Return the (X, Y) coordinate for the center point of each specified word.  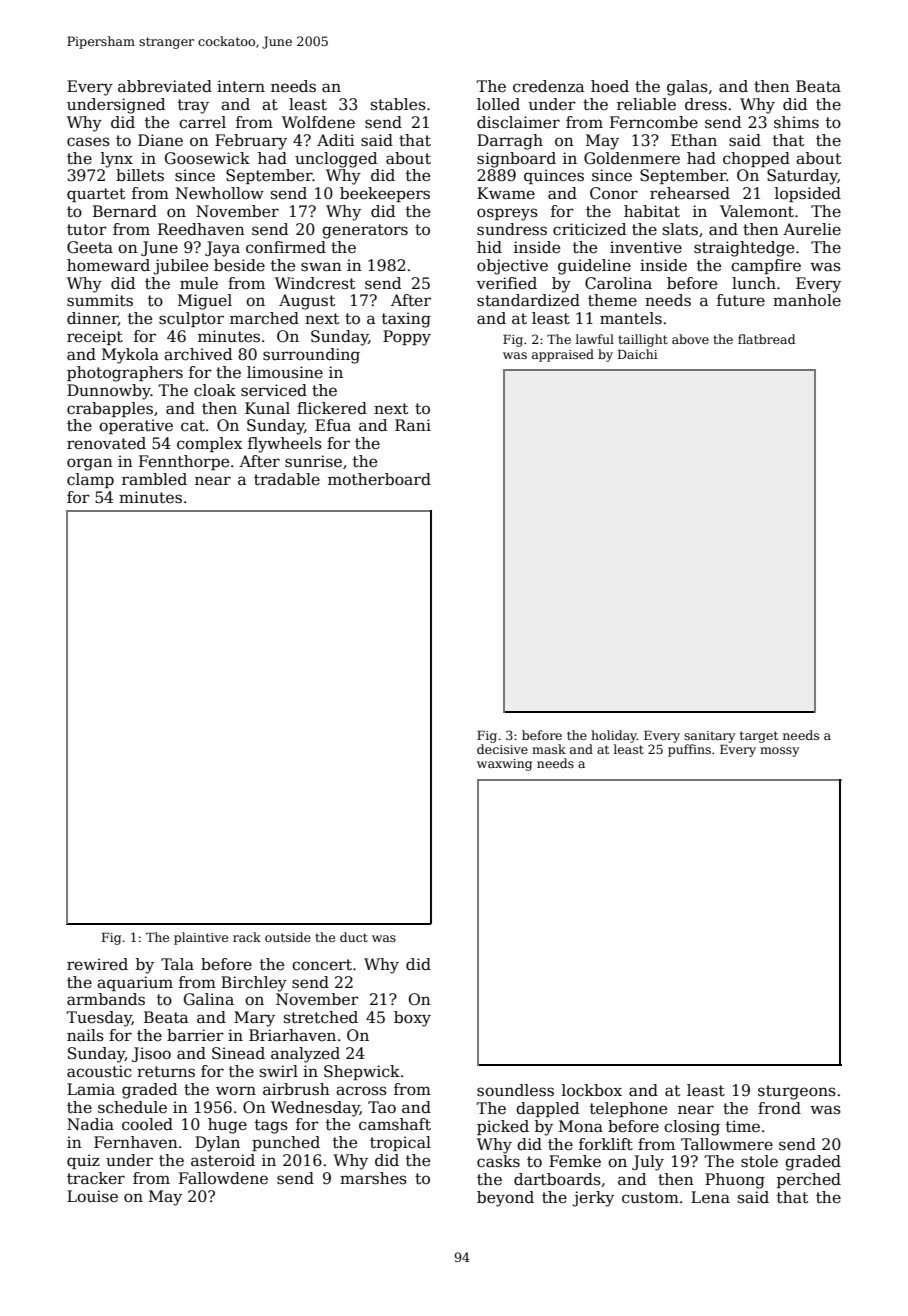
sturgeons (797, 1092)
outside (288, 937)
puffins (689, 750)
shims (796, 122)
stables (398, 104)
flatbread (766, 339)
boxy (412, 1019)
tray (193, 106)
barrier (195, 1035)
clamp (90, 480)
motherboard (379, 479)
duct (354, 937)
